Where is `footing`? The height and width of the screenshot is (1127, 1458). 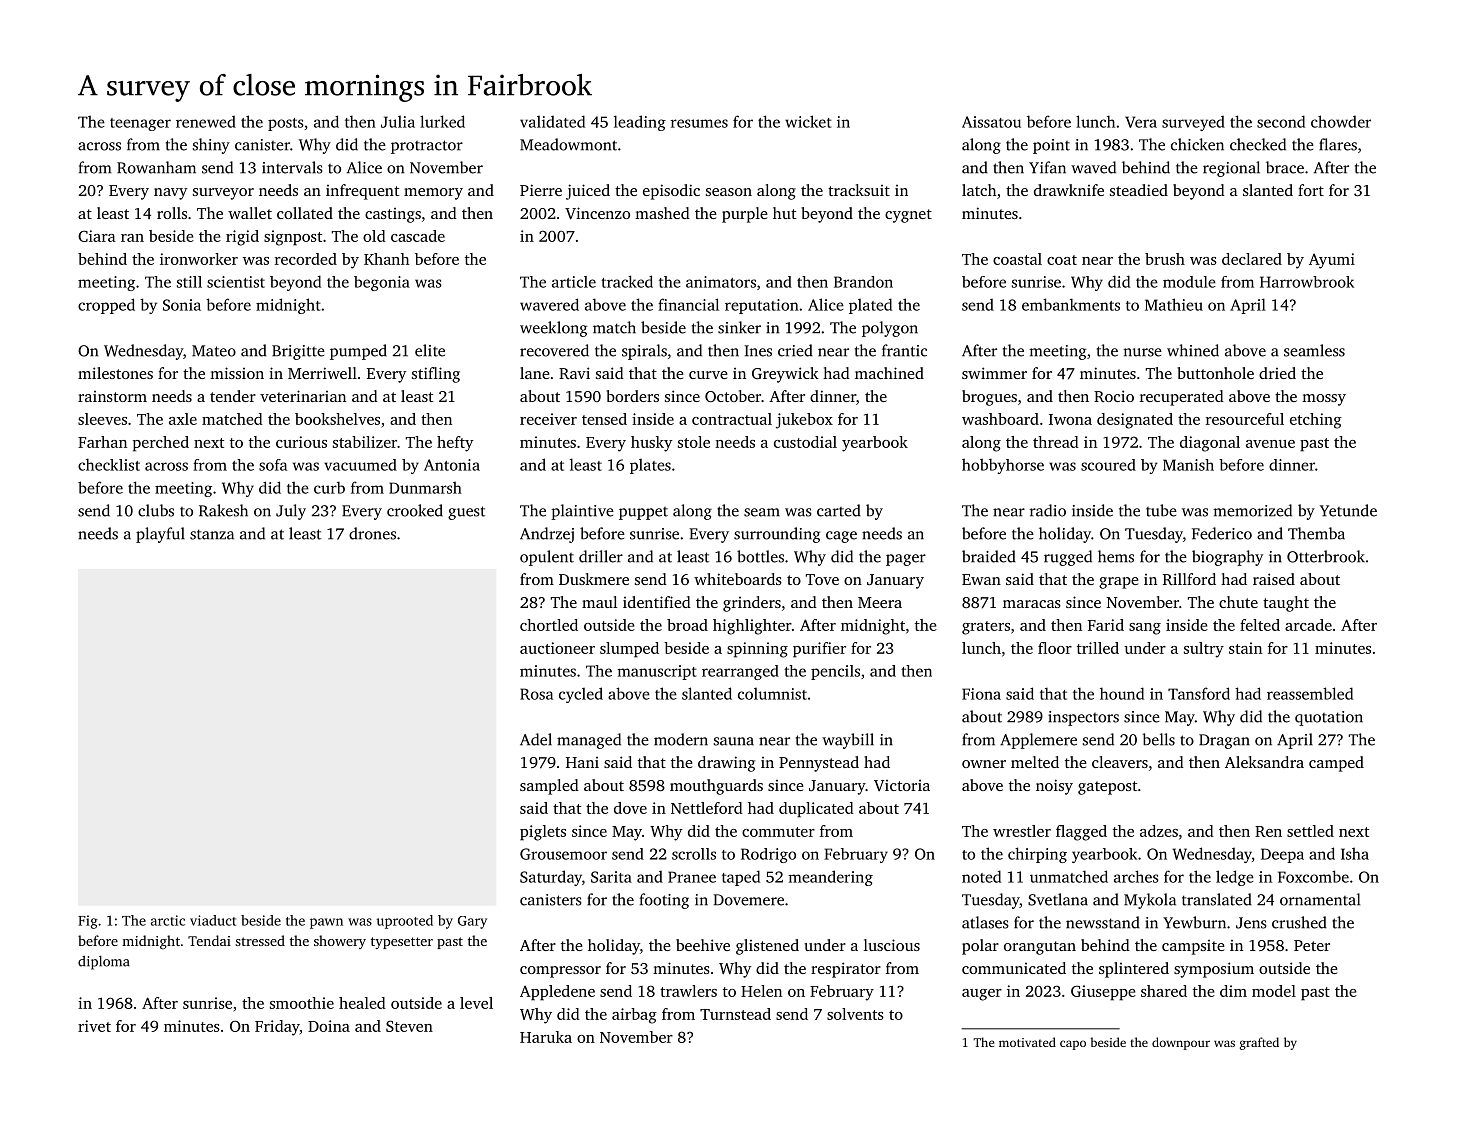 footing is located at coordinates (664, 901).
